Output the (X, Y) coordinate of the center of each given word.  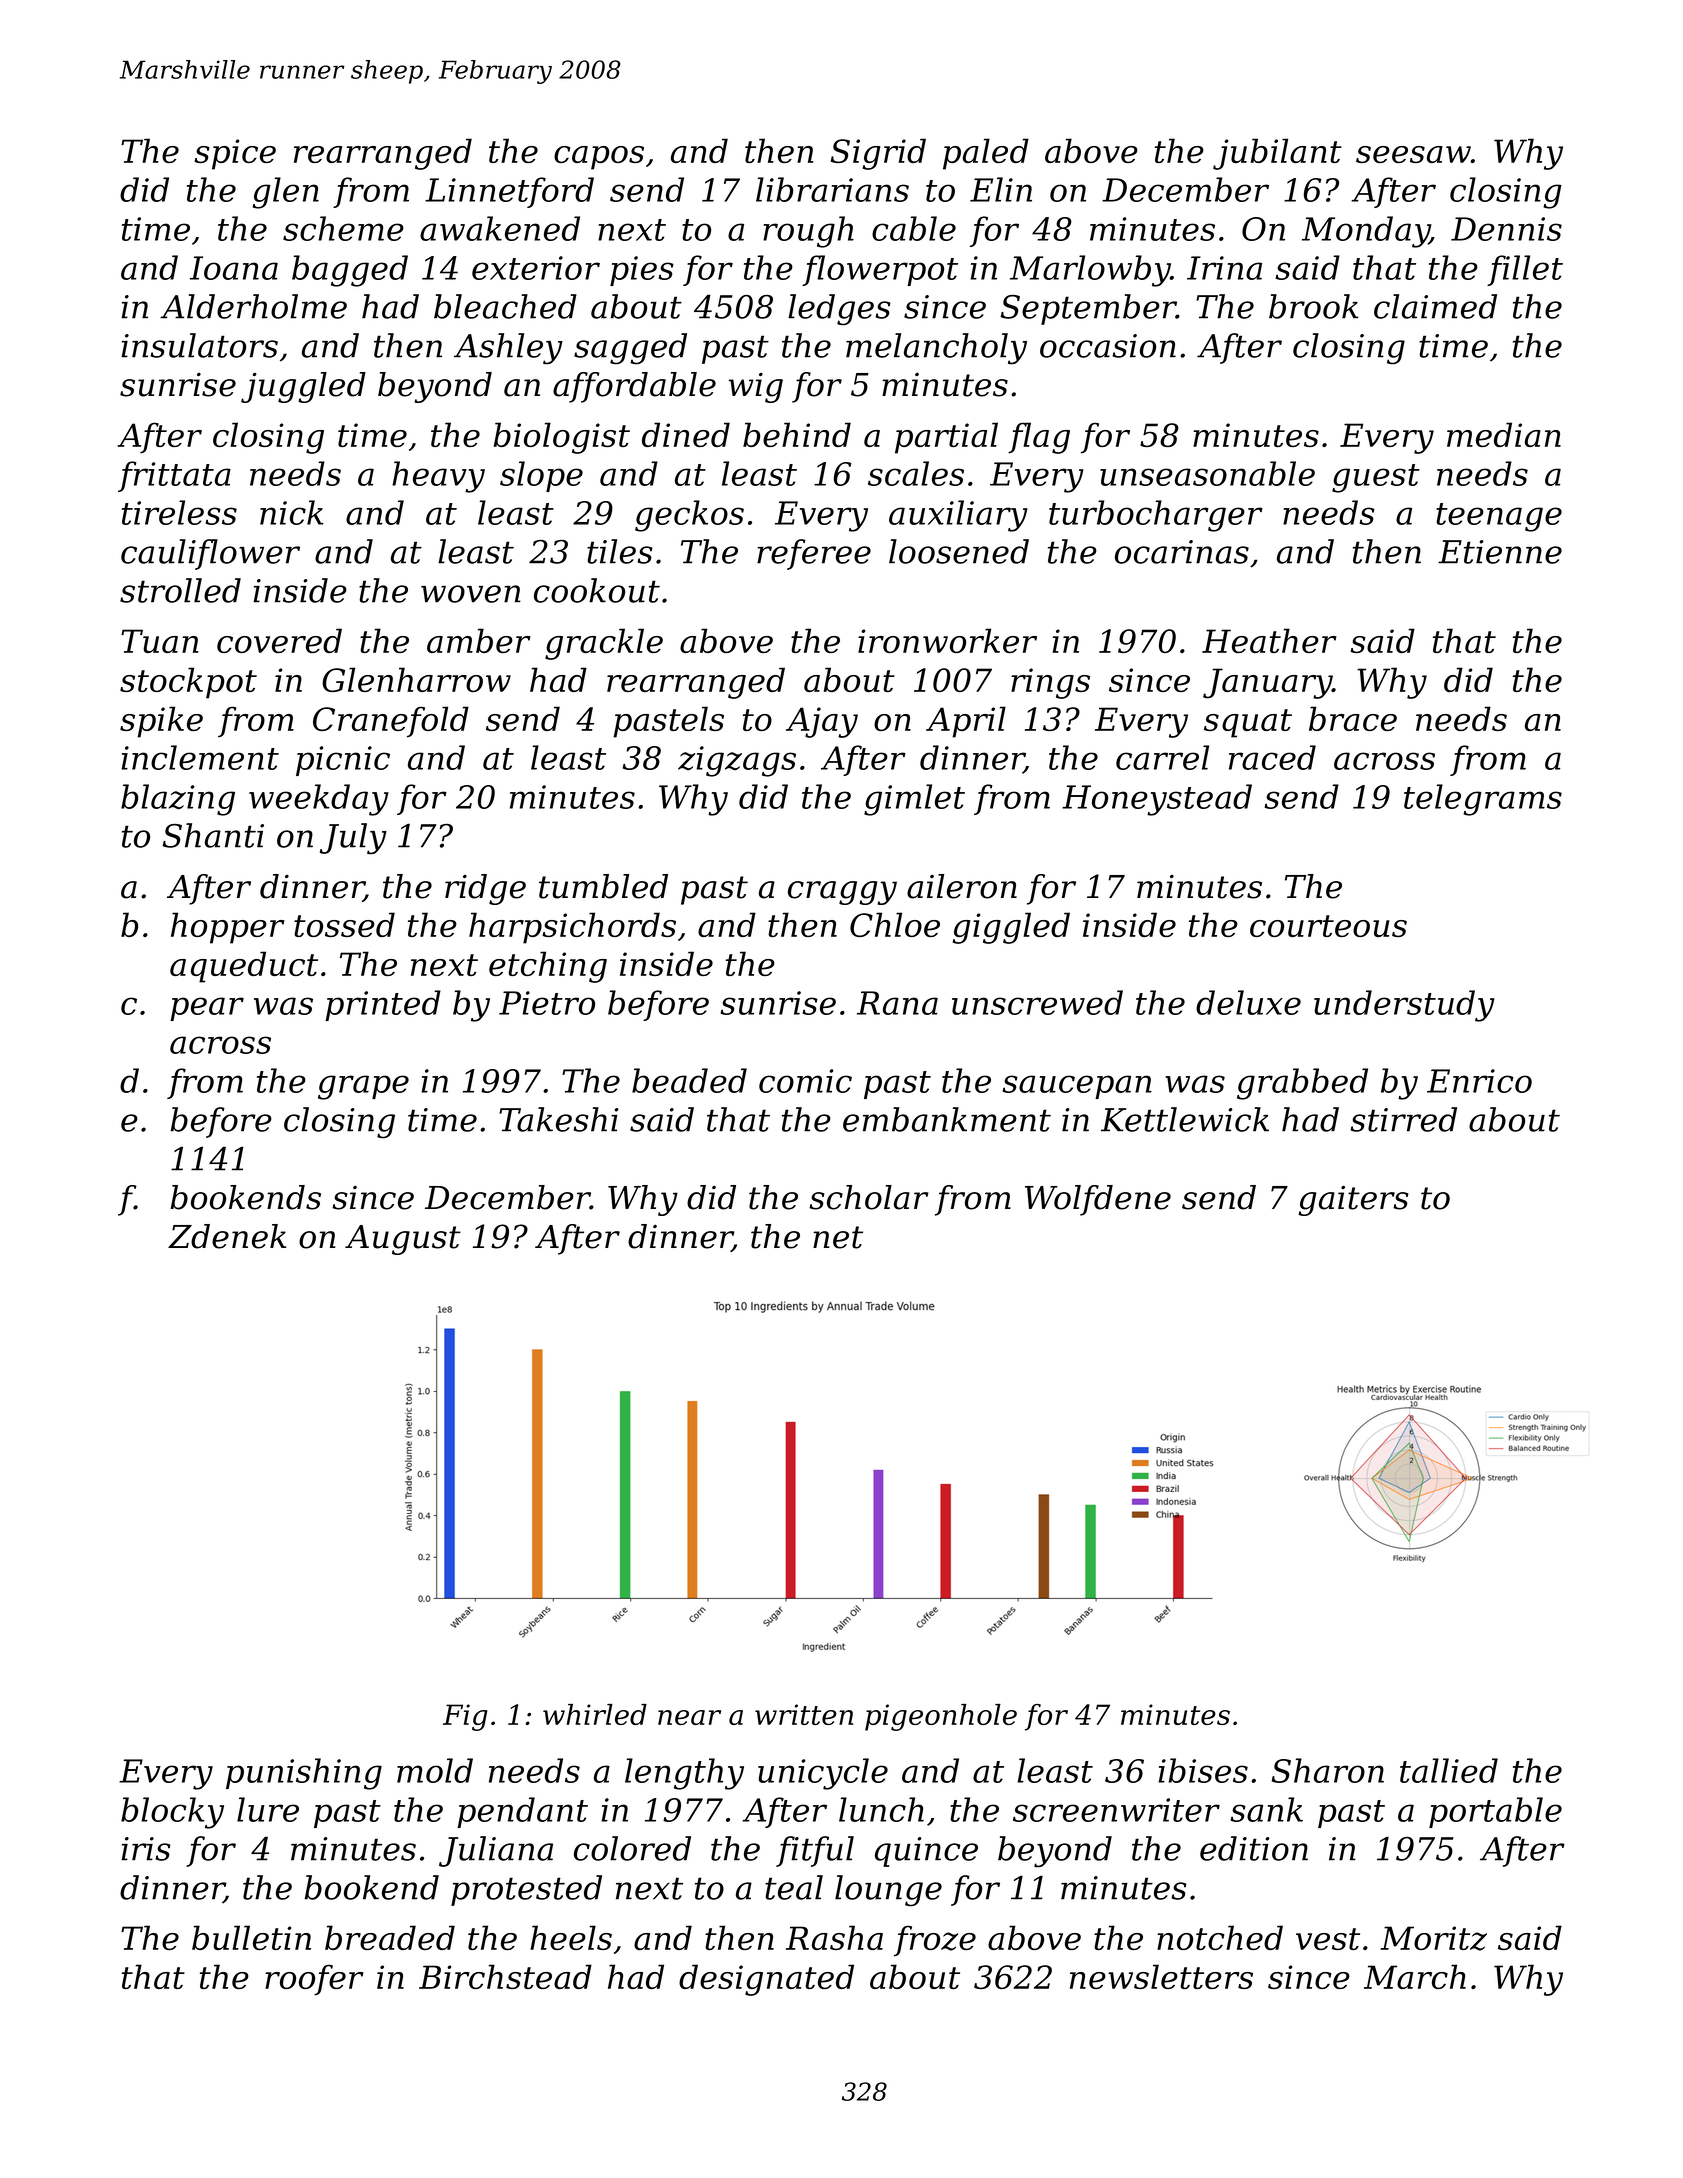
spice (235, 154)
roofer (314, 1980)
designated (766, 1980)
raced (1272, 757)
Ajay (822, 722)
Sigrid (878, 154)
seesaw (1413, 154)
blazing (178, 800)
